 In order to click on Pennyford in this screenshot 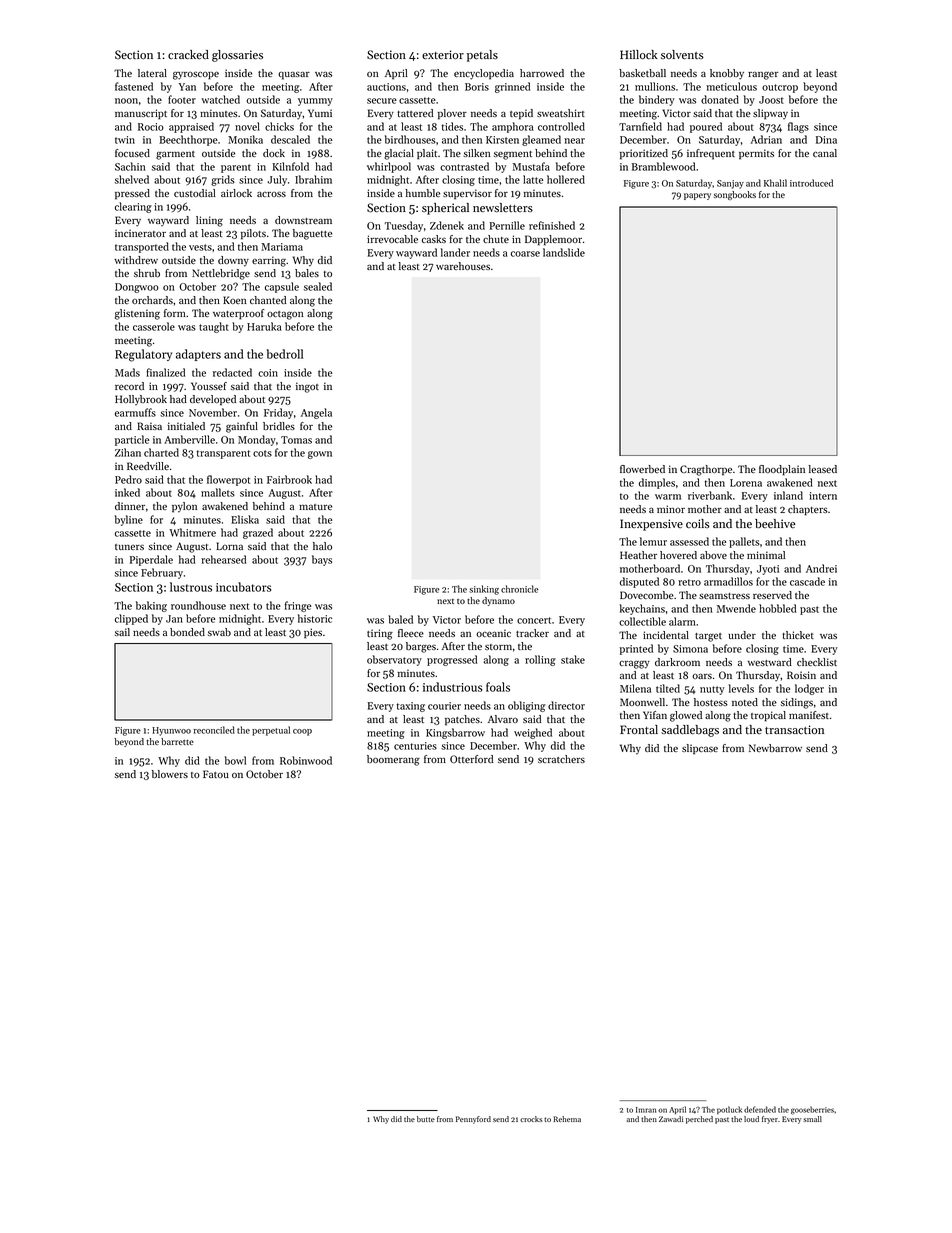, I will do `click(473, 1120)`.
